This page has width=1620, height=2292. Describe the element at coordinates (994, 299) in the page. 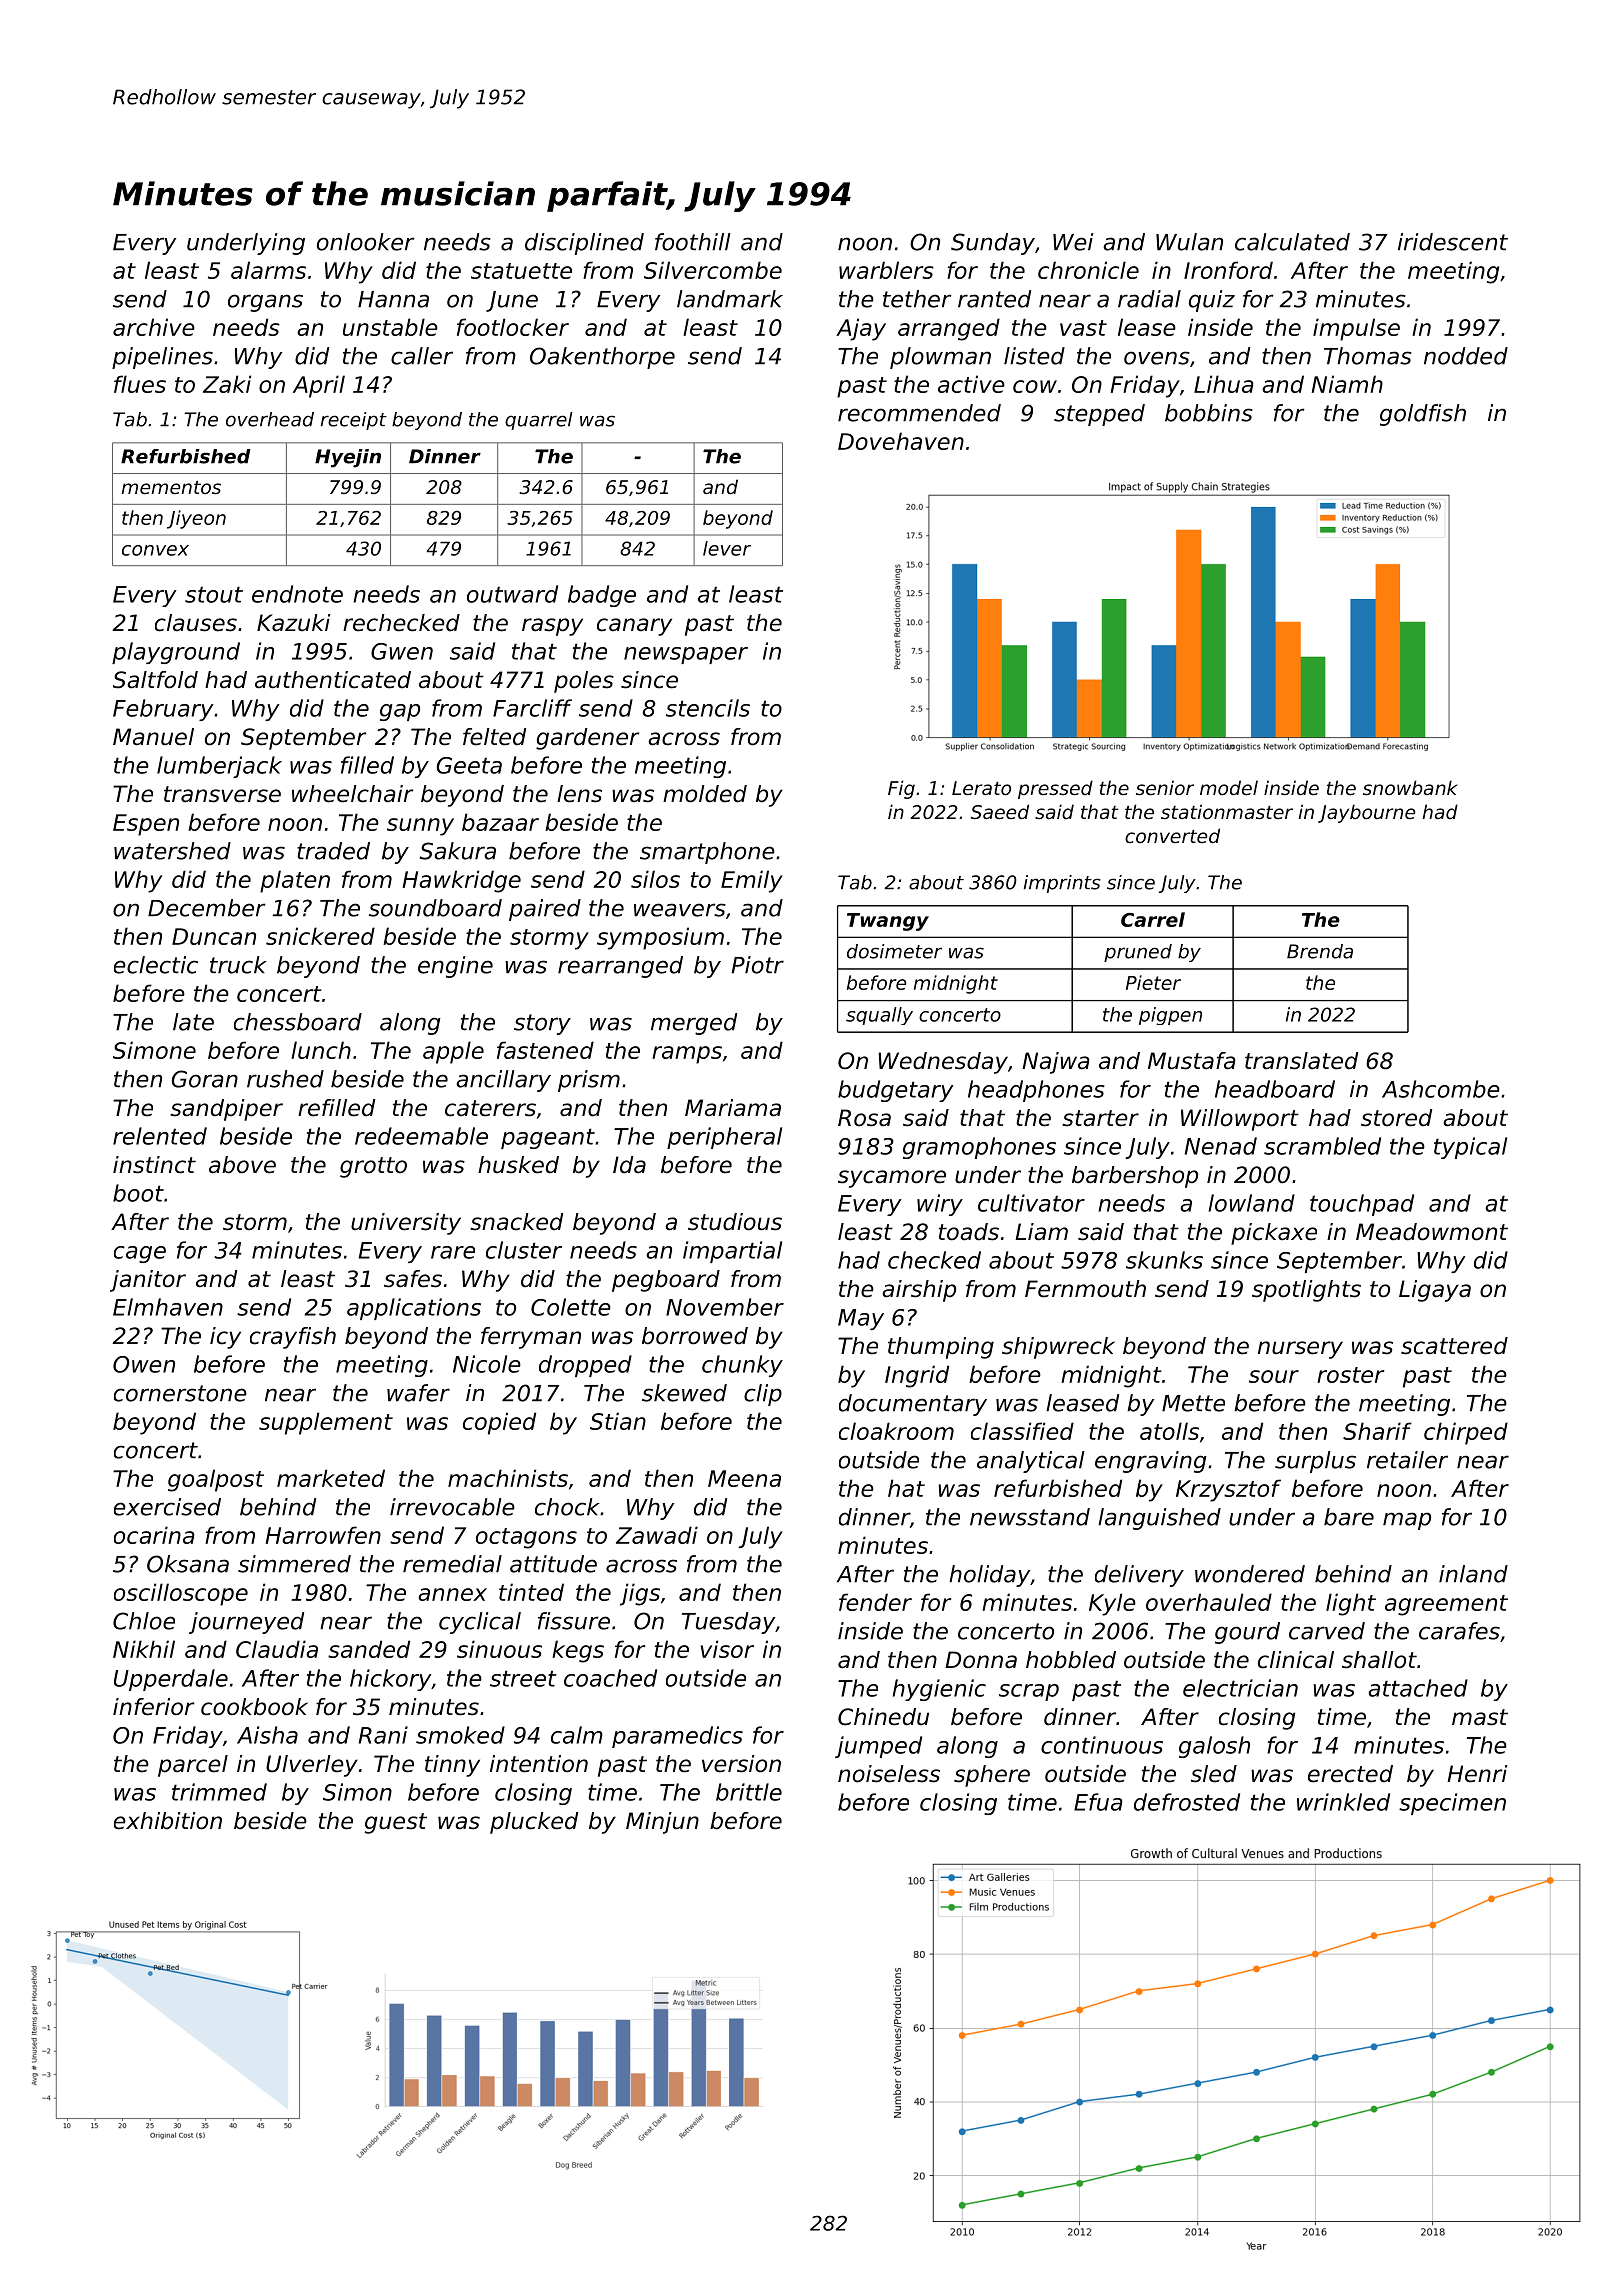

I see `ranted` at that location.
